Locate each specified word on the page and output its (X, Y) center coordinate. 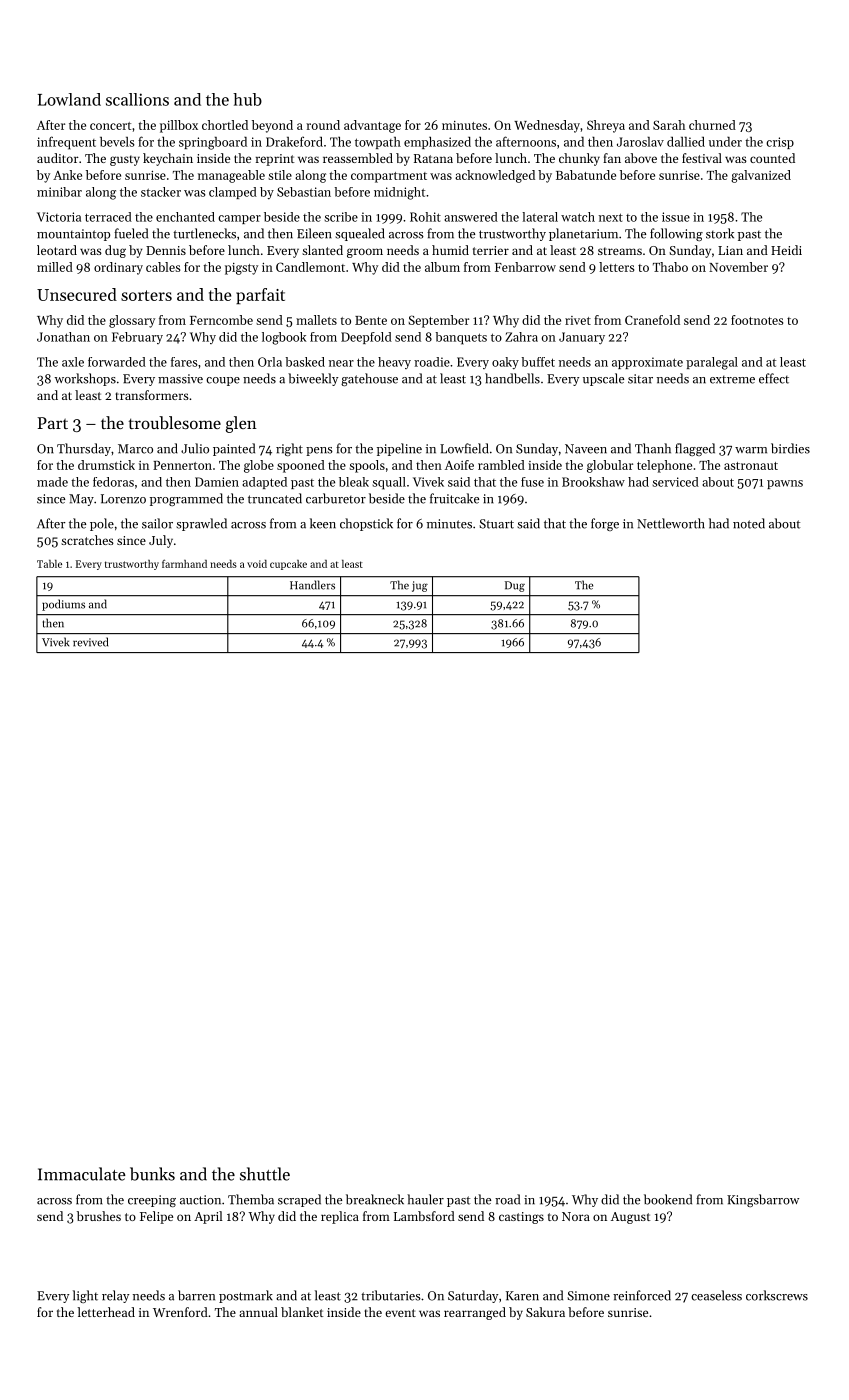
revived (90, 642)
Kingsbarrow (763, 1200)
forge (605, 524)
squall (389, 483)
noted (749, 523)
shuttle (265, 1174)
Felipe (156, 1217)
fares (184, 362)
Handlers (312, 585)
